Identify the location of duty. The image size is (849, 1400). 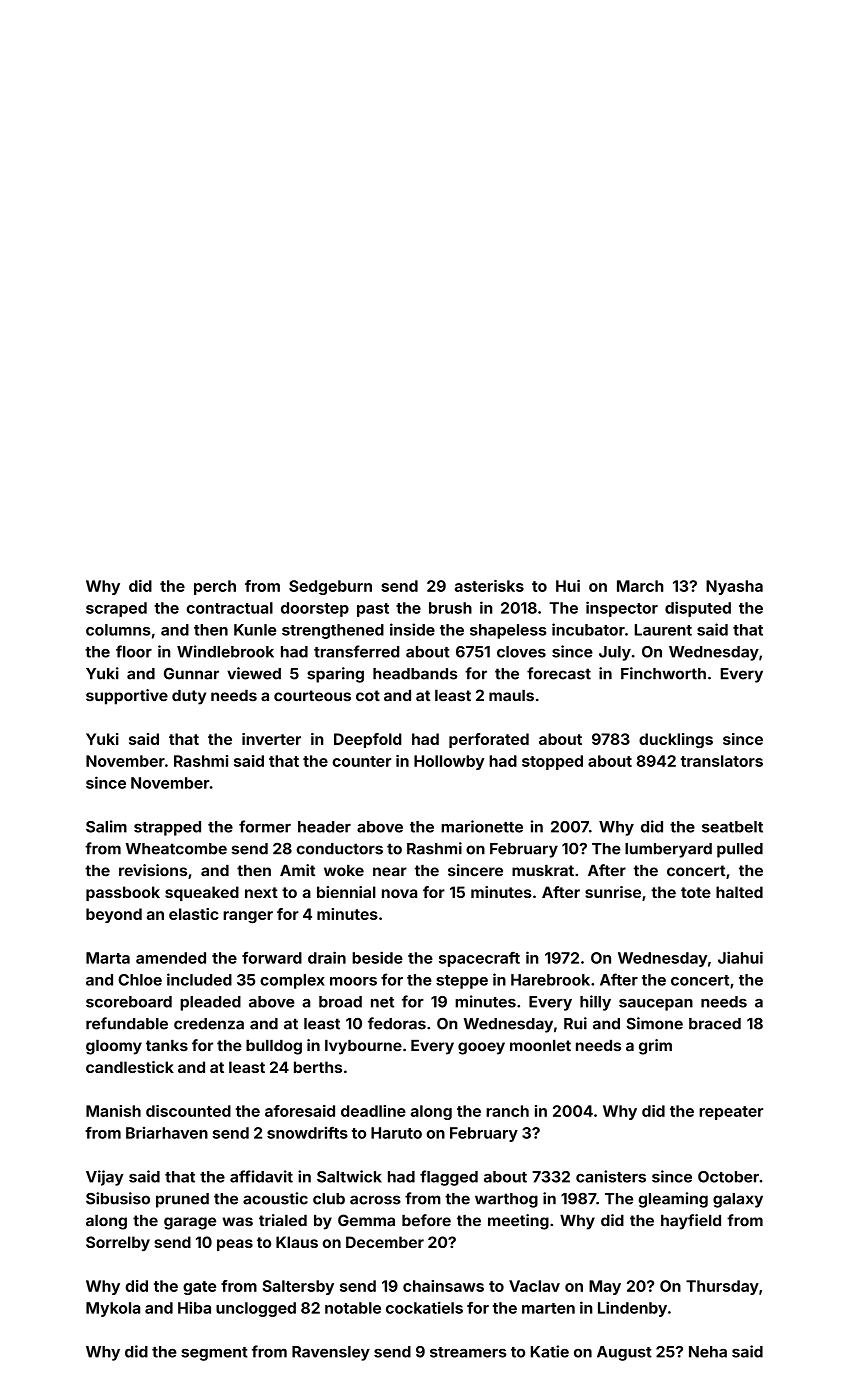
(189, 697).
